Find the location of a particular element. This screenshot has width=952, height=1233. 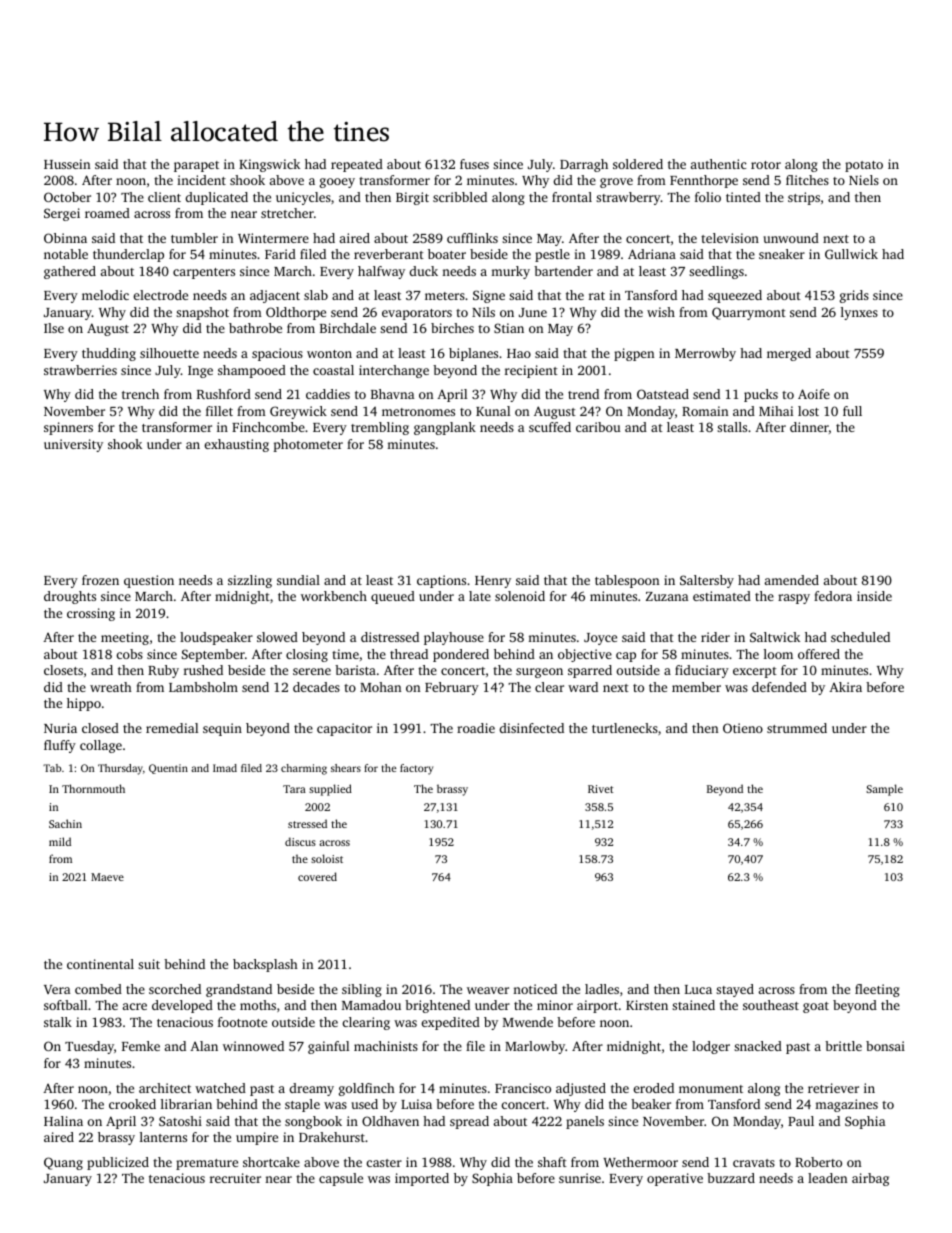

exhausting is located at coordinates (237, 445).
